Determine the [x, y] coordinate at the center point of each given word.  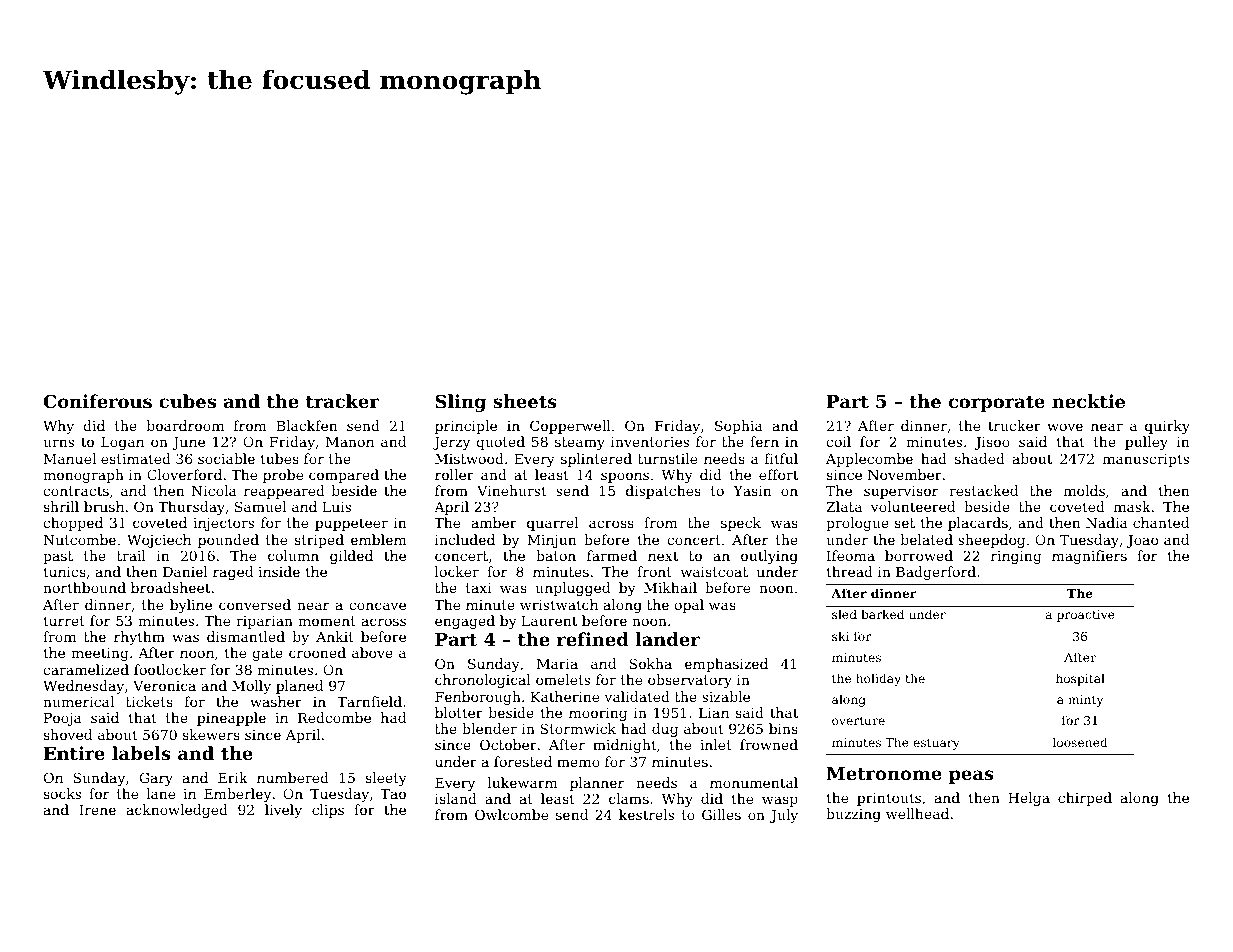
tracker [342, 401]
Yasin [752, 491]
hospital [1080, 679]
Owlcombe [511, 814]
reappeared [284, 492]
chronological [483, 681]
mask [1132, 506]
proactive [1086, 616]
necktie [1088, 401]
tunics [64, 572]
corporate [997, 404]
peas [971, 777]
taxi [479, 588]
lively [283, 811]
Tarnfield [369, 701]
